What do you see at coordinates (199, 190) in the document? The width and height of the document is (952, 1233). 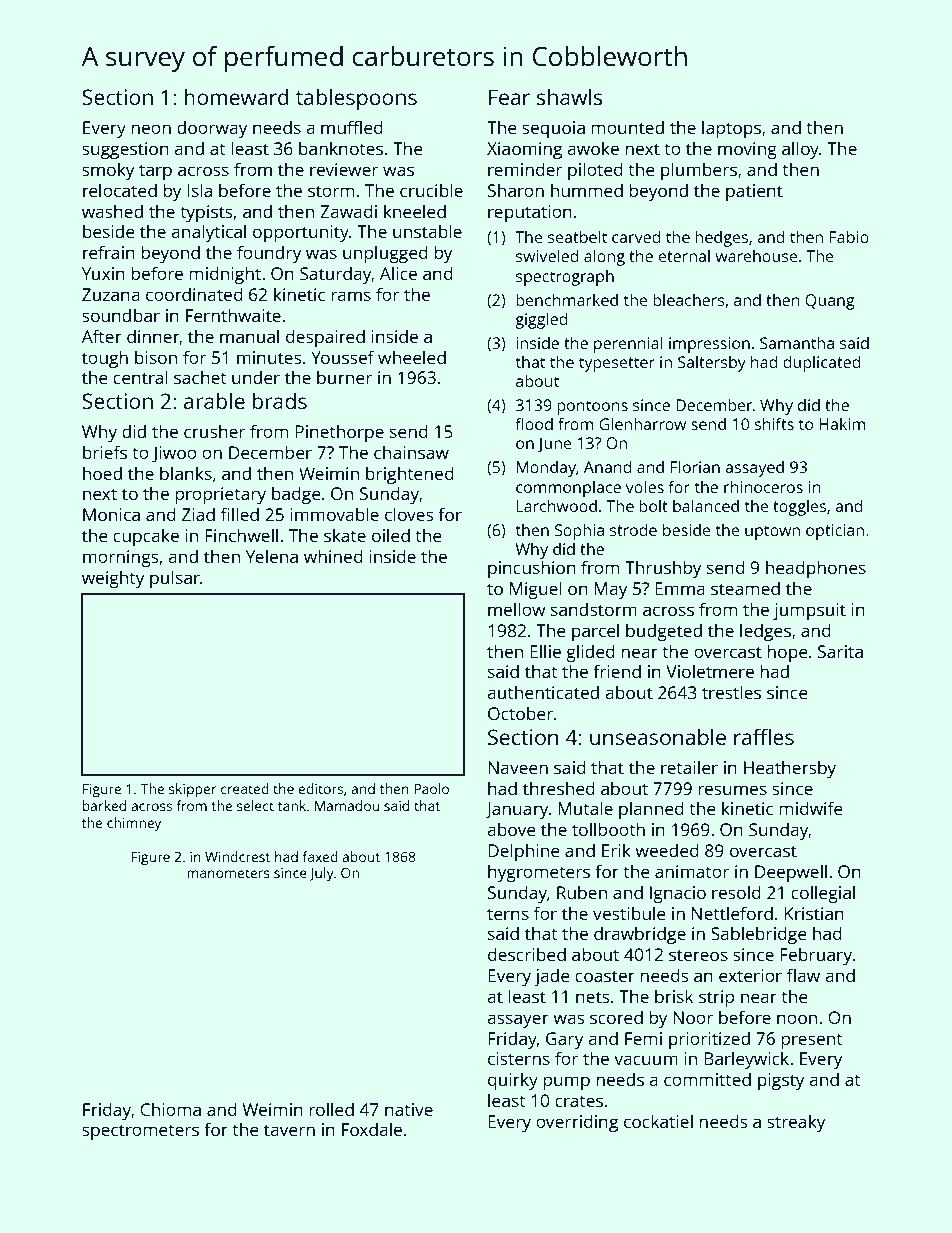 I see `Isla` at bounding box center [199, 190].
